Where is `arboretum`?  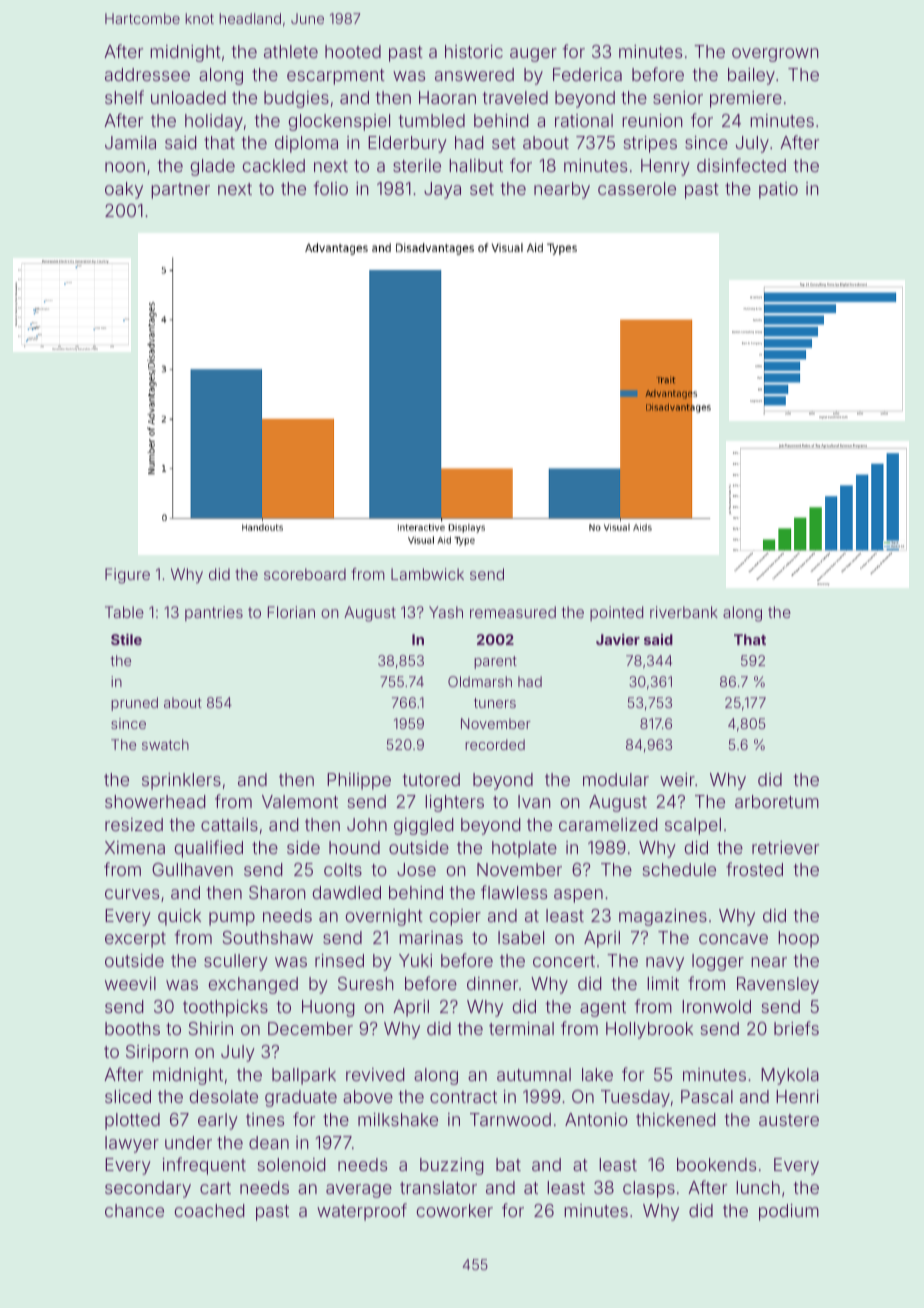 arboretum is located at coordinates (777, 801).
